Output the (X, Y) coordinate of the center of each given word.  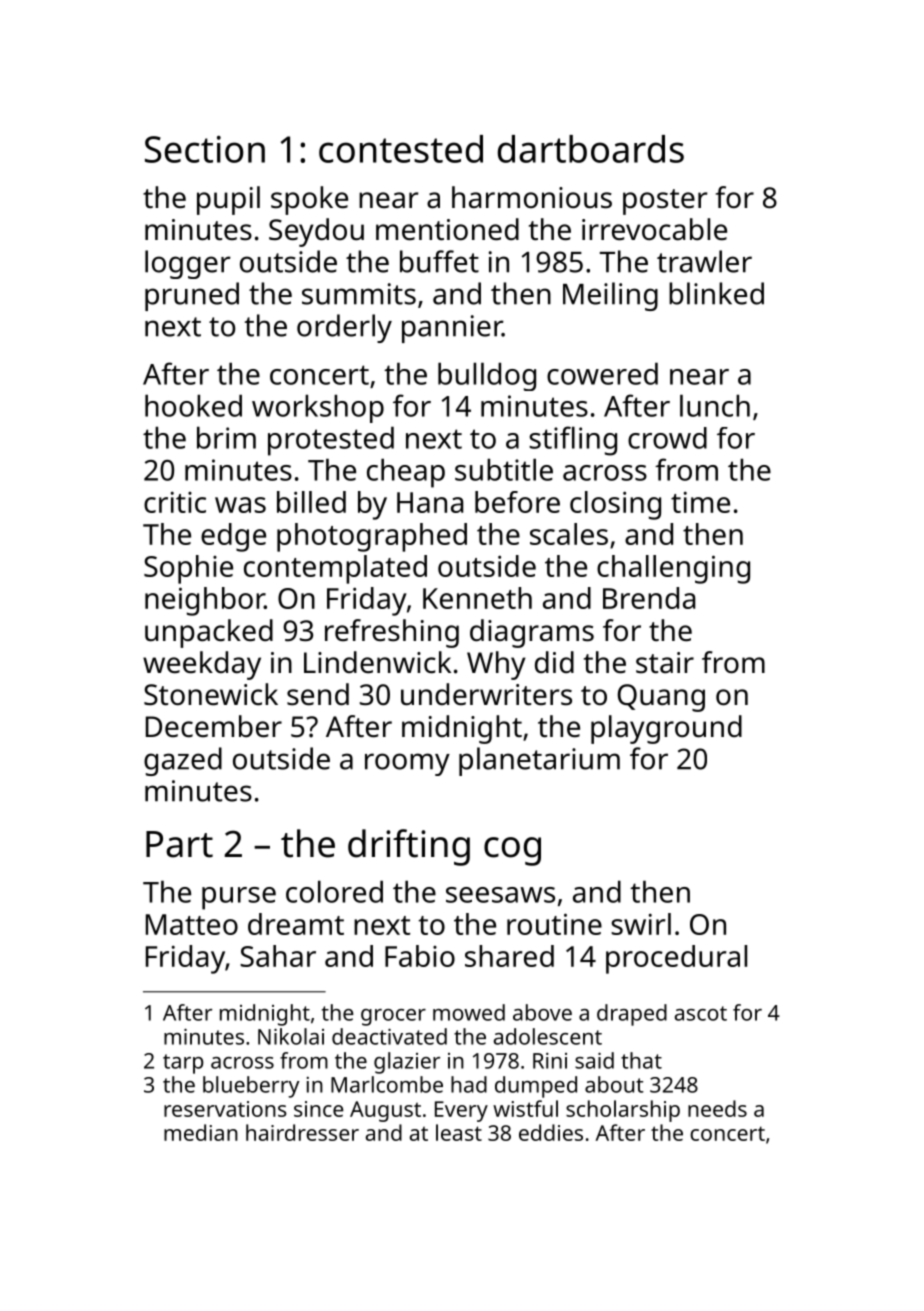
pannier (452, 329)
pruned (192, 296)
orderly (344, 328)
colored (334, 891)
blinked (716, 293)
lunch (715, 405)
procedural (676, 959)
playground (666, 729)
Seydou (316, 232)
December (214, 726)
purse (239, 898)
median (201, 1132)
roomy (407, 764)
